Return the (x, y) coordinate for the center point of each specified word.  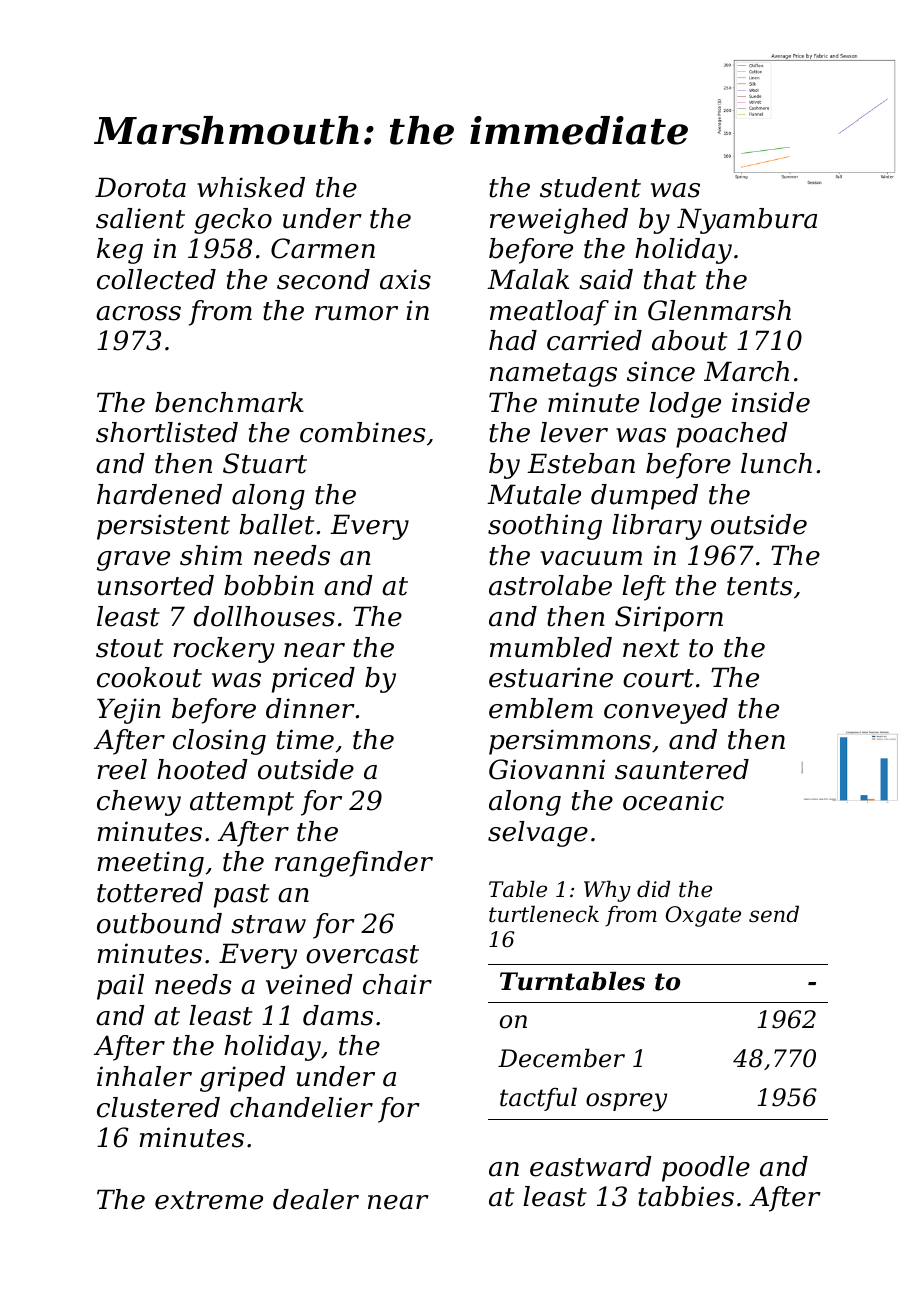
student (590, 187)
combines (363, 432)
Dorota (140, 187)
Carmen (323, 248)
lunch (776, 463)
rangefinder (354, 864)
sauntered (682, 769)
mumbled (551, 647)
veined (309, 984)
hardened (159, 494)
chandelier (301, 1107)
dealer (316, 1199)
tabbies (686, 1196)
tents (760, 586)
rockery (223, 650)
